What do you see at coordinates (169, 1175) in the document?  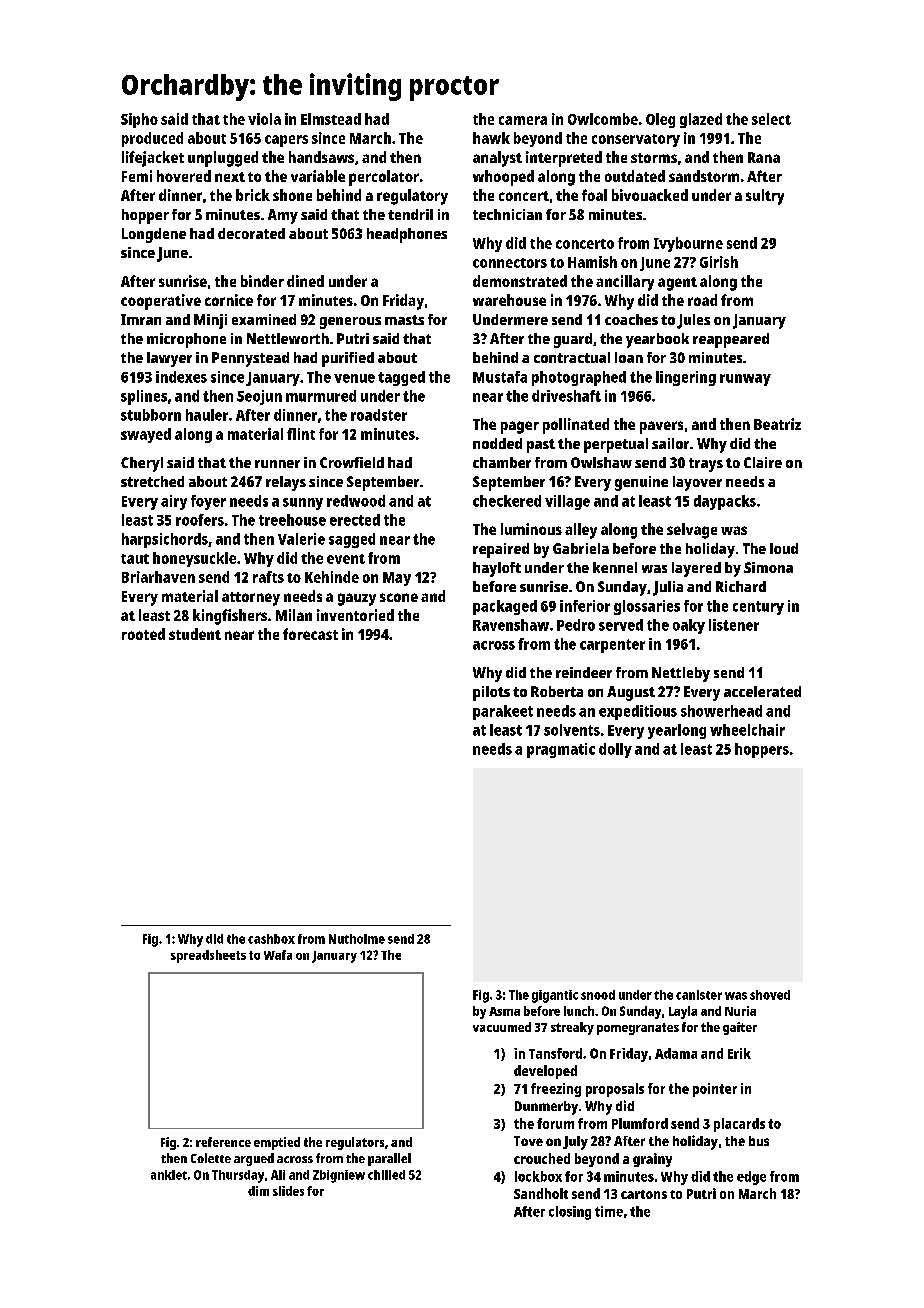 I see `anklet` at bounding box center [169, 1175].
